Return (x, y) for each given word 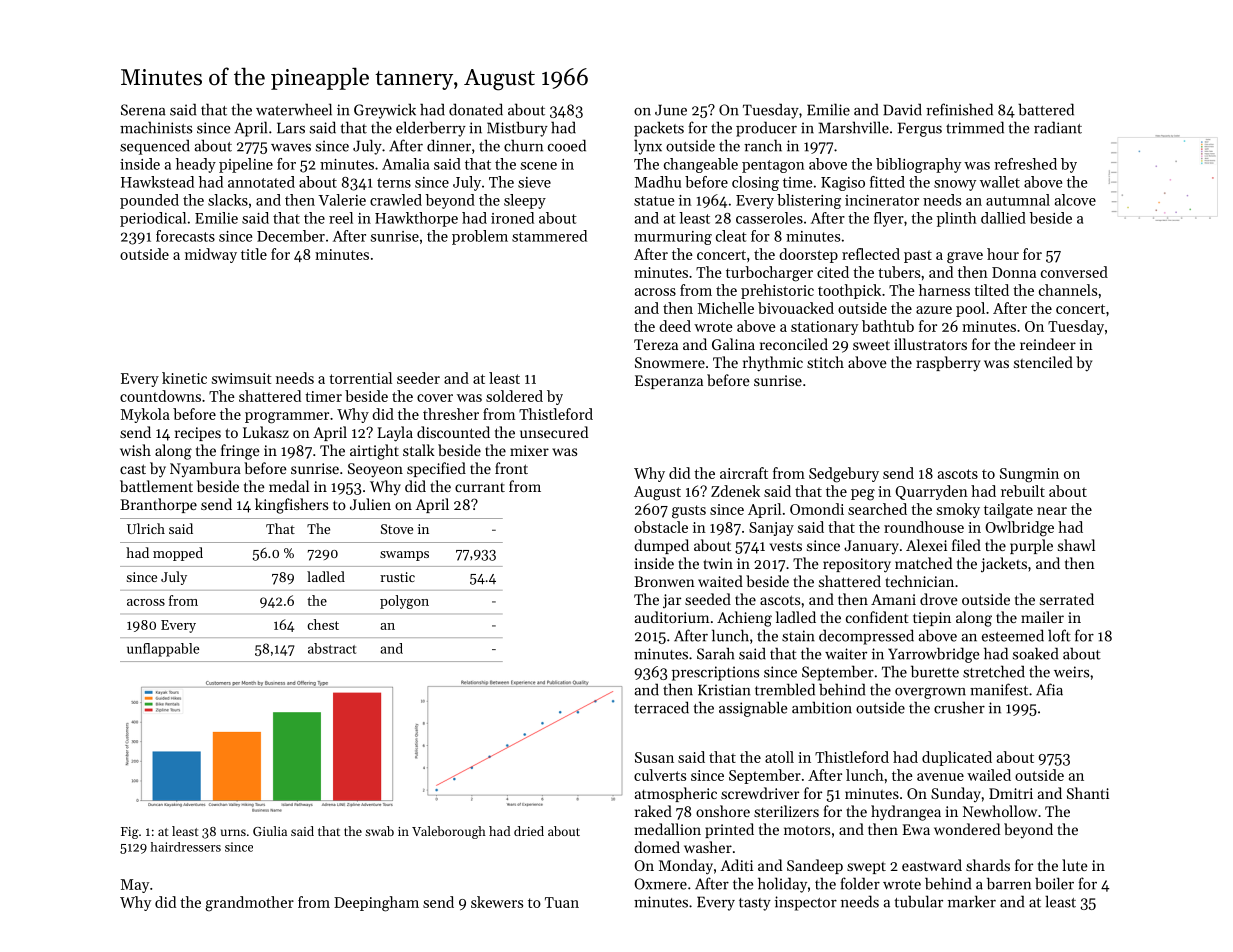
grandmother (250, 904)
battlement (156, 486)
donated (476, 109)
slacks (228, 200)
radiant (1058, 127)
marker (972, 901)
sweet (871, 345)
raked (653, 811)
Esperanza (669, 382)
